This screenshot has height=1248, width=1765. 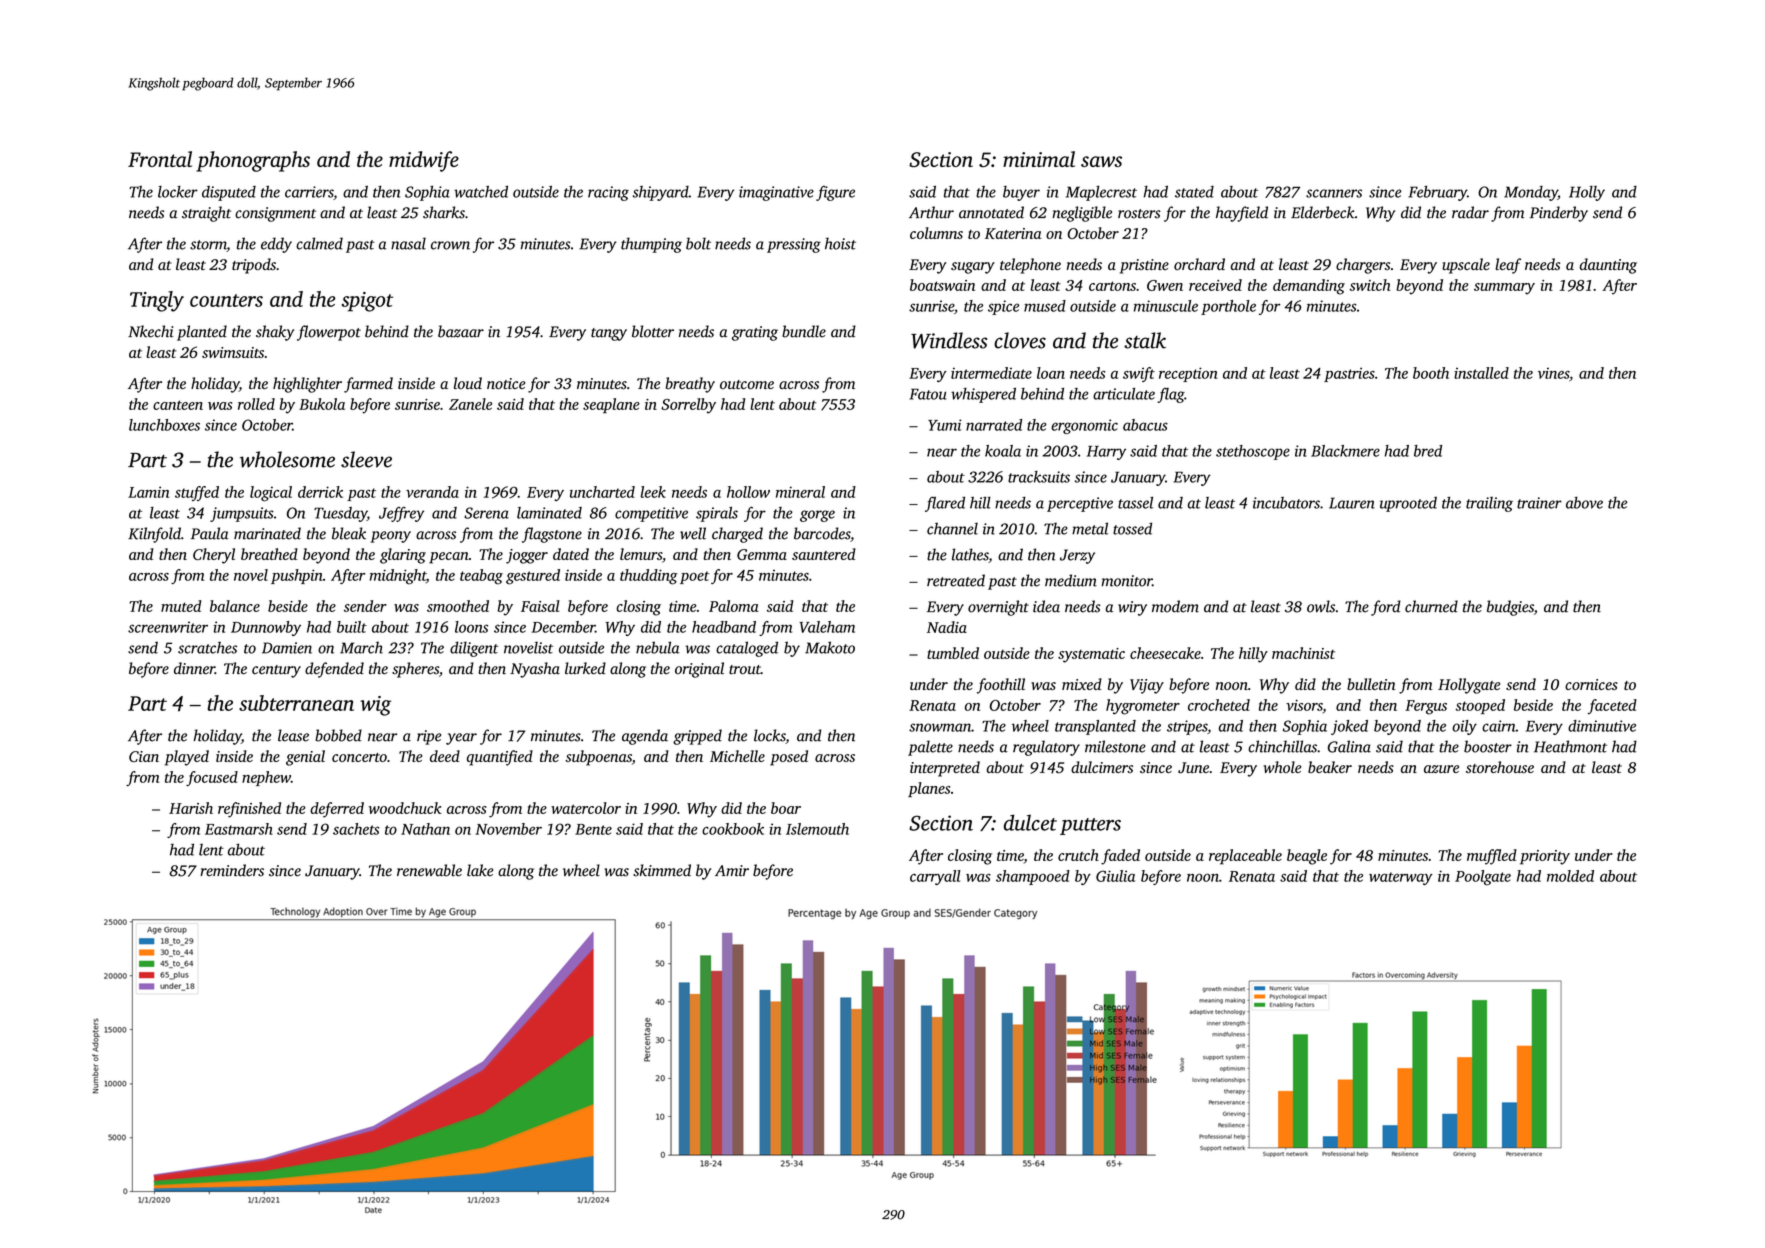 I want to click on century, so click(x=276, y=671).
